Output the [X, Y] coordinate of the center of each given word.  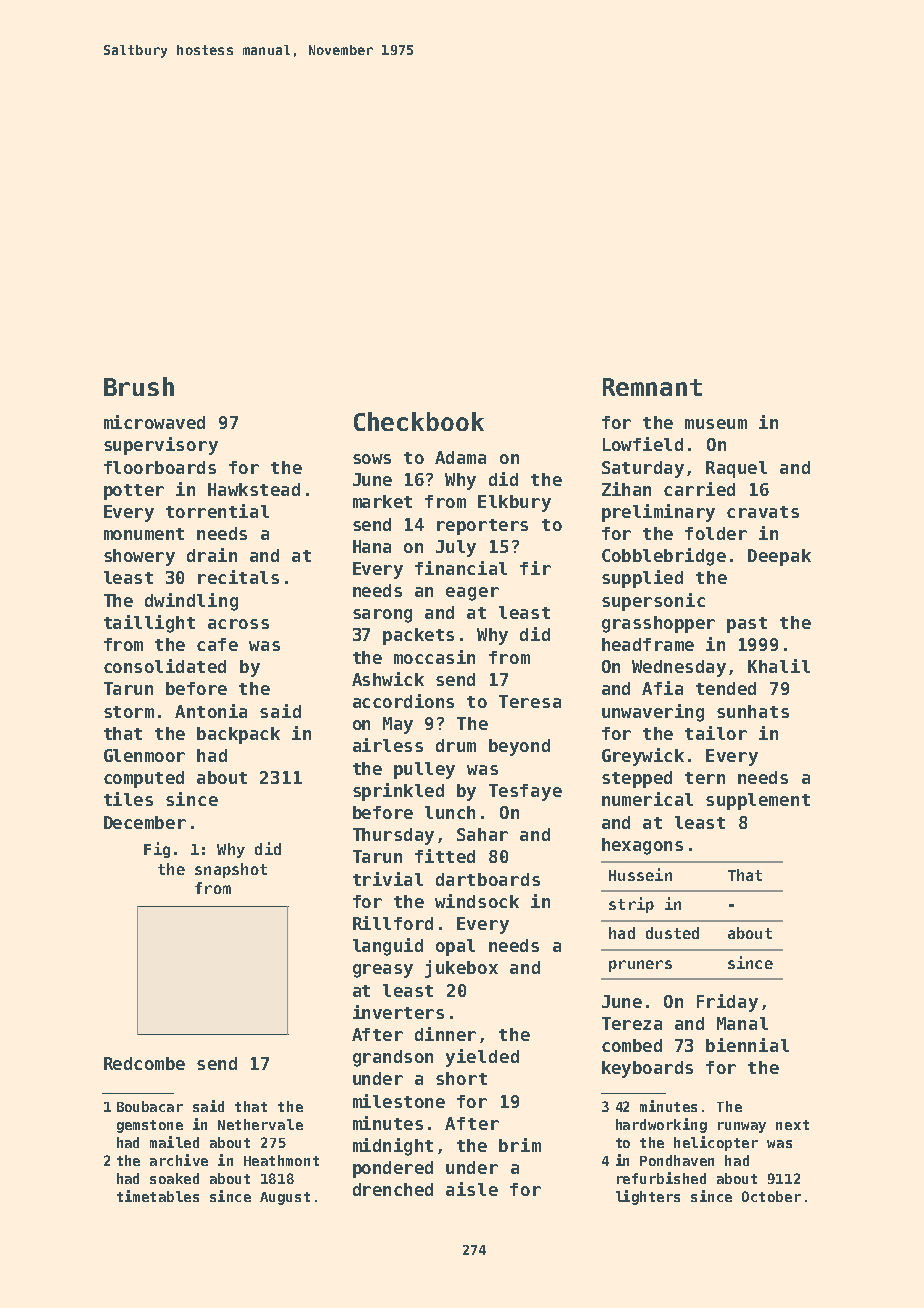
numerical [647, 799]
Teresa [530, 701]
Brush [139, 386]
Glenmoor [144, 755]
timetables [158, 1196]
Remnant [652, 387]
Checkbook [419, 421]
